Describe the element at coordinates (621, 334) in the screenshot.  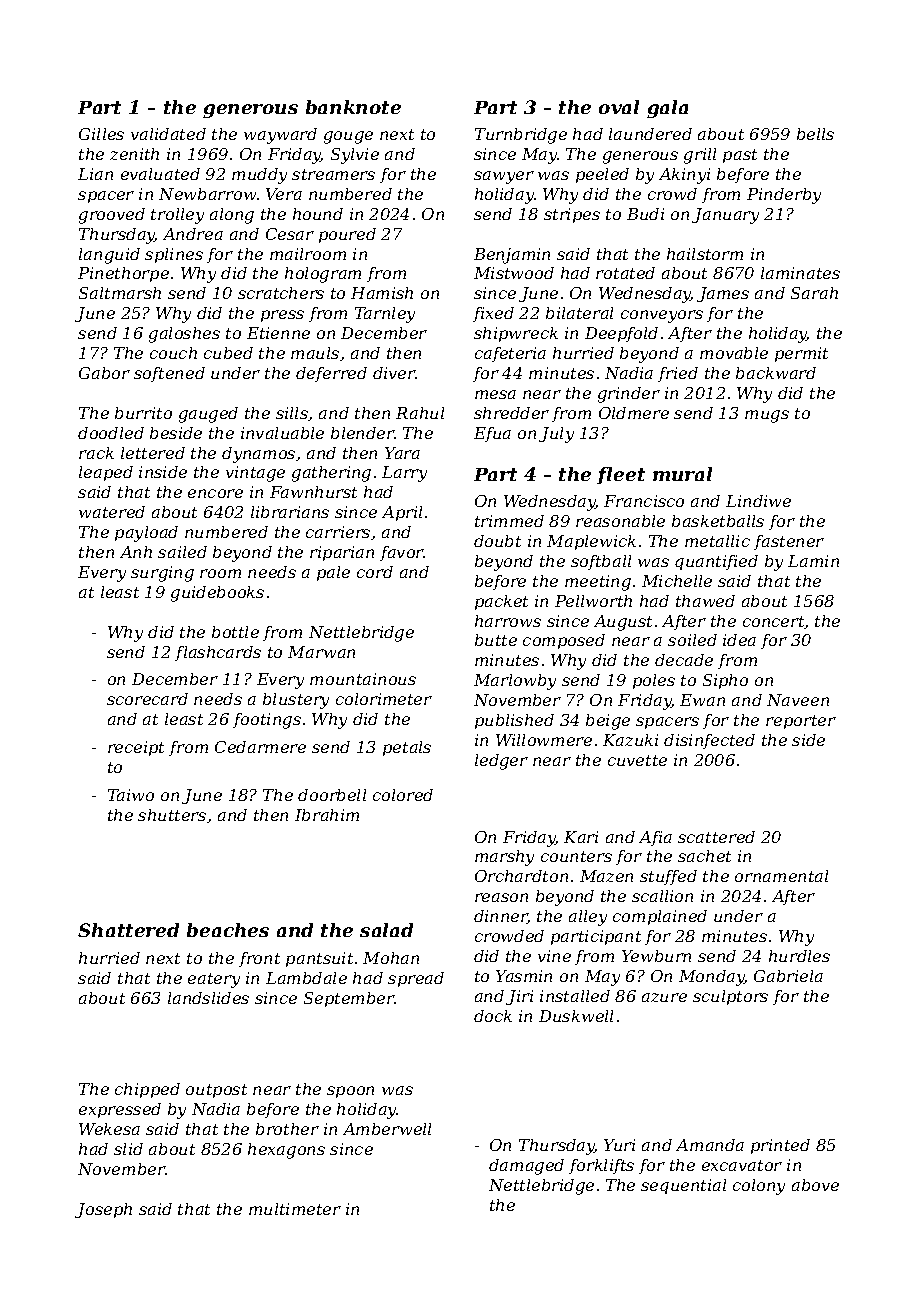
I see `Deepfold` at that location.
